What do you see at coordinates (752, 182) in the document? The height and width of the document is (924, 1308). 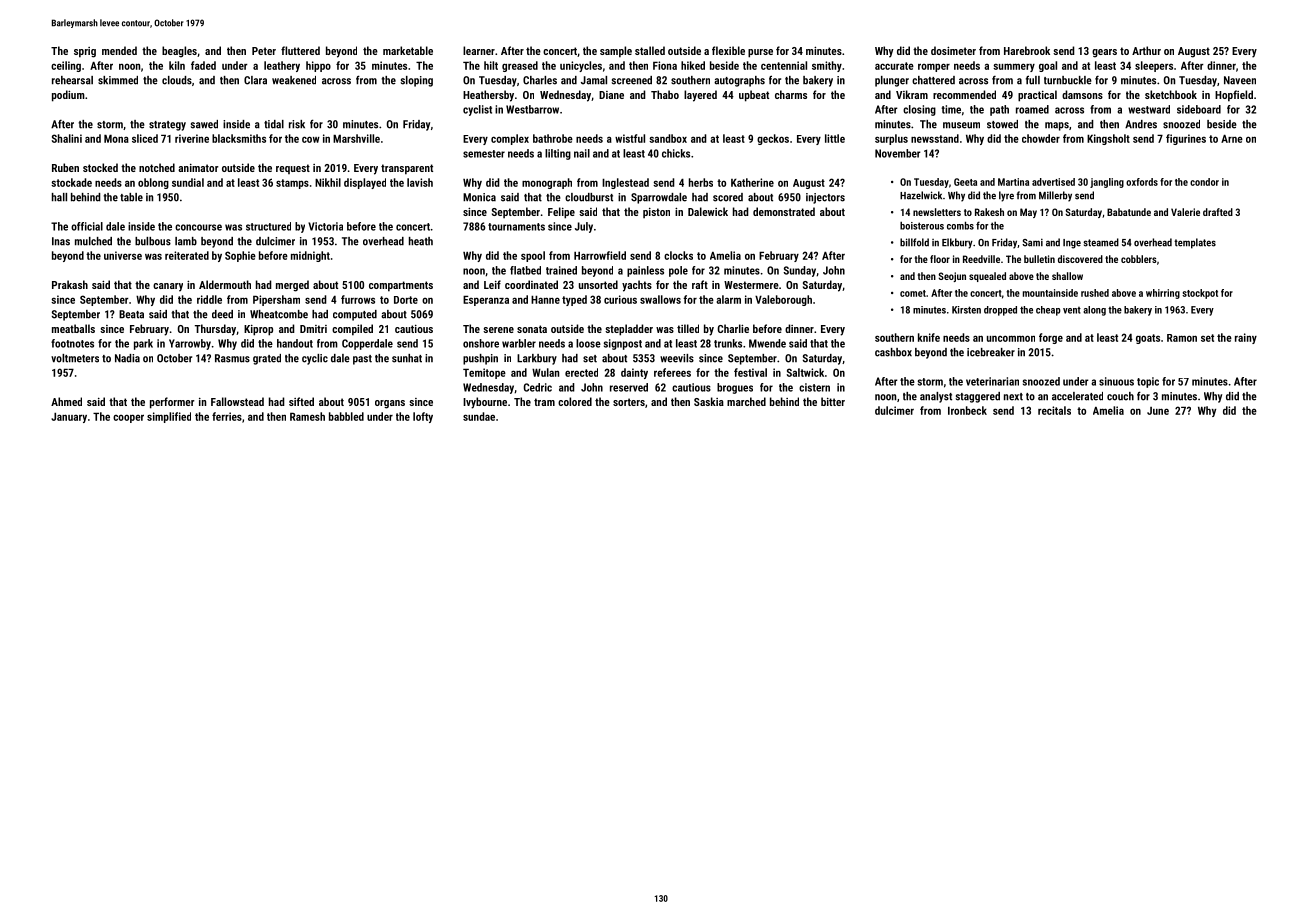 I see `Katherine` at bounding box center [752, 182].
